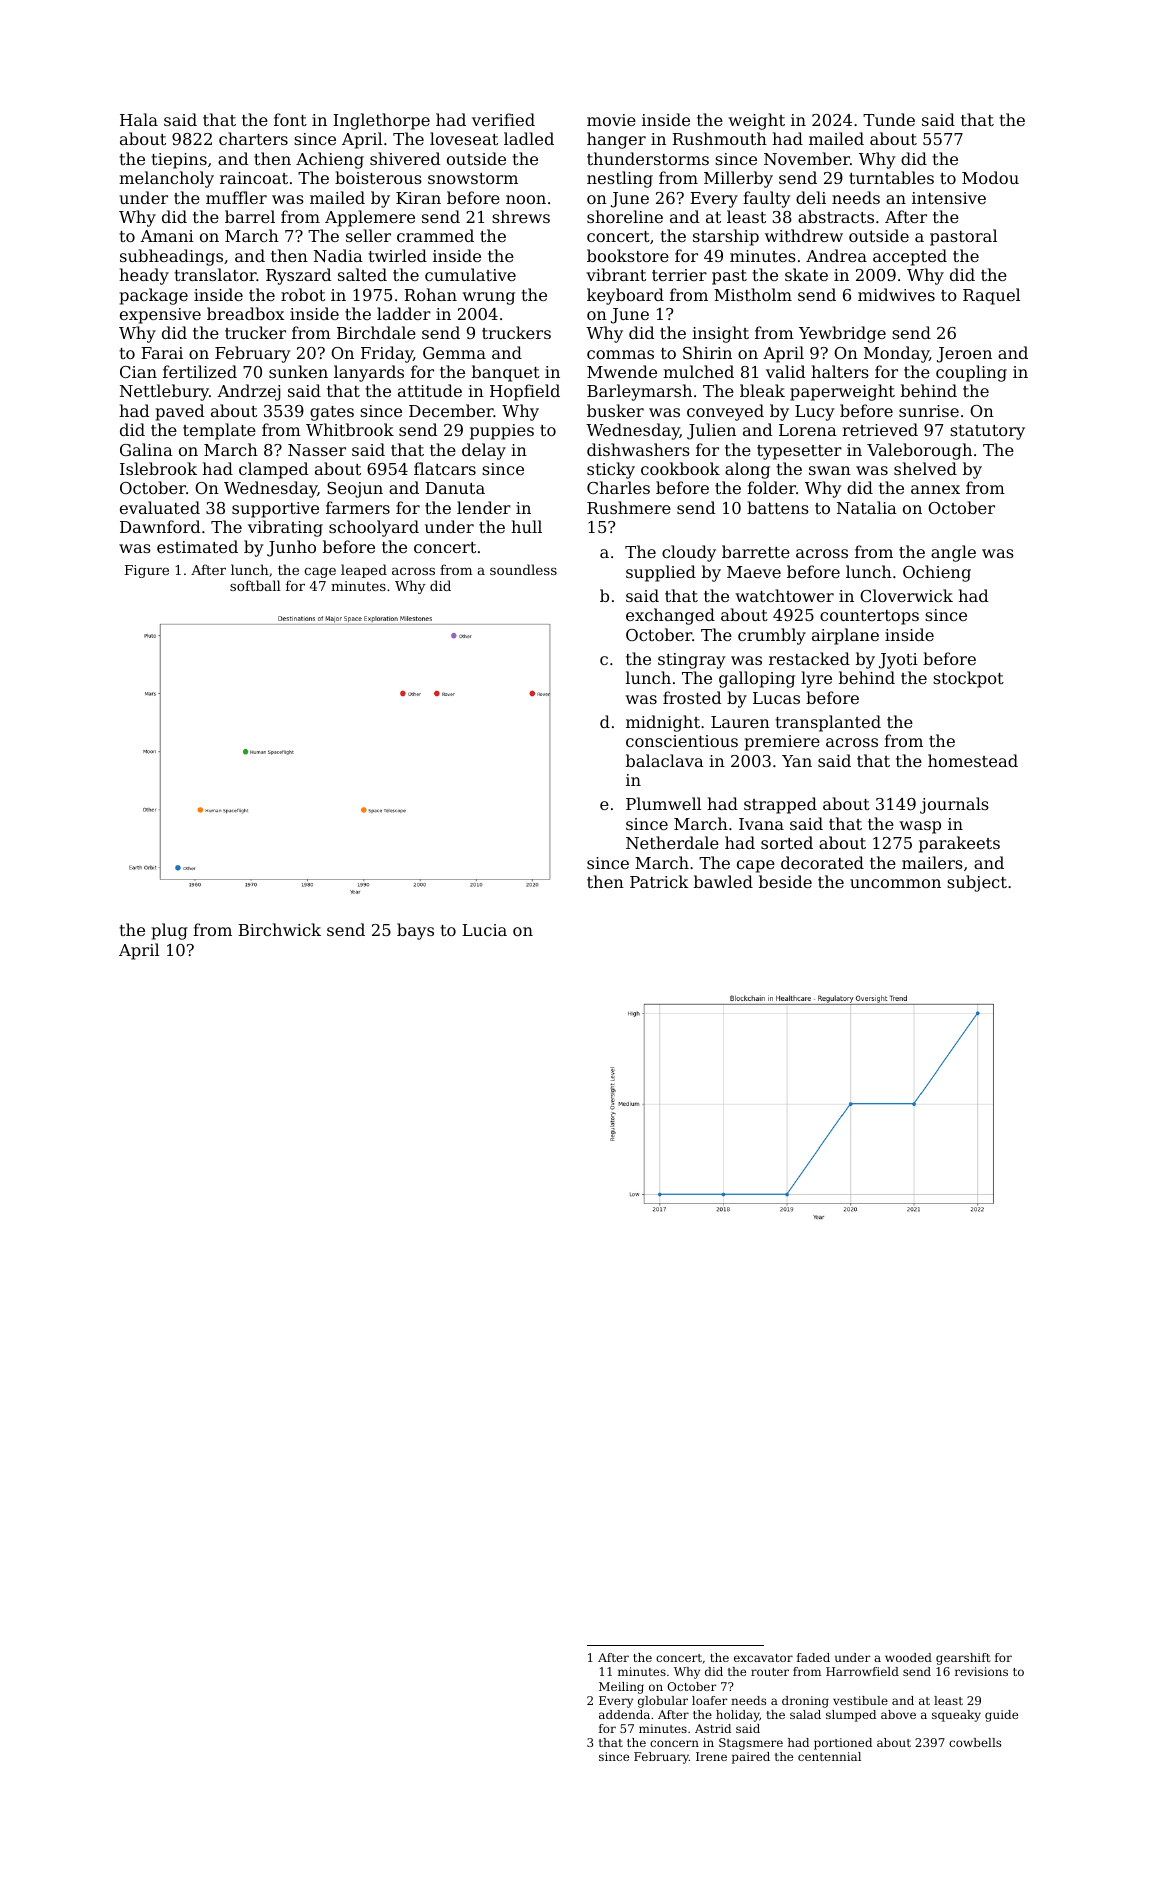  What do you see at coordinates (139, 119) in the screenshot?
I see `Hala` at bounding box center [139, 119].
